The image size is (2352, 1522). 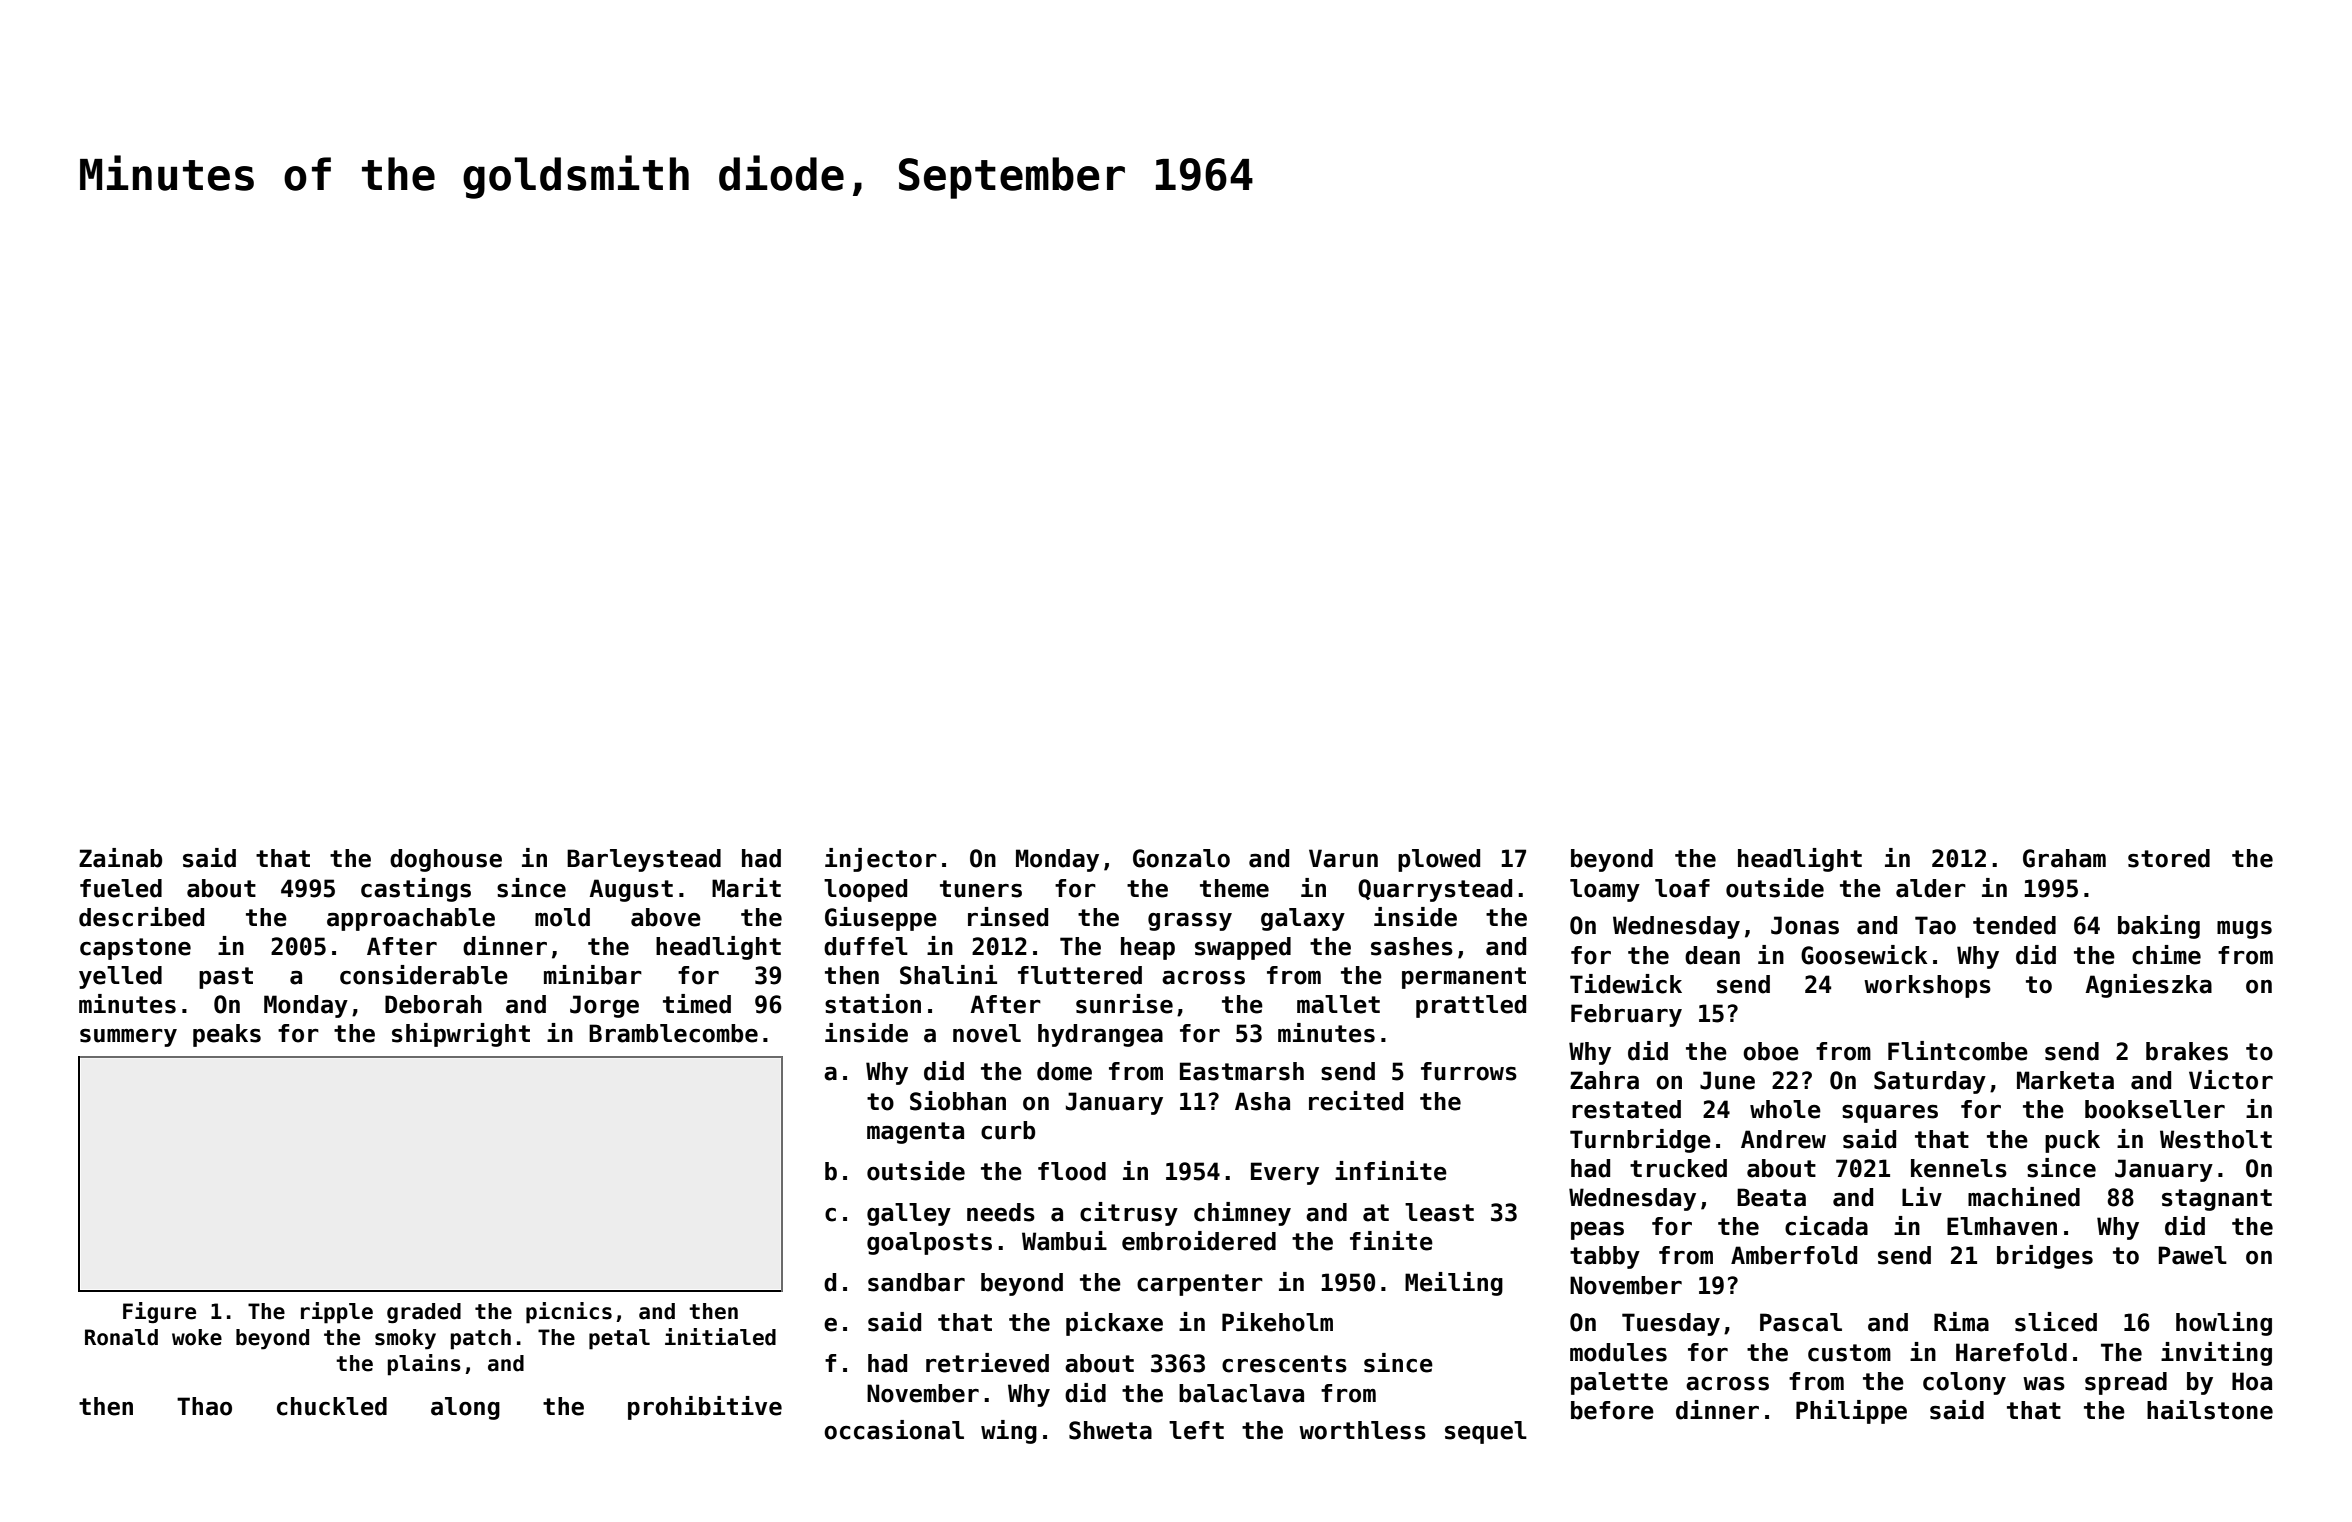 What do you see at coordinates (446, 860) in the image?
I see `doghouse` at bounding box center [446, 860].
